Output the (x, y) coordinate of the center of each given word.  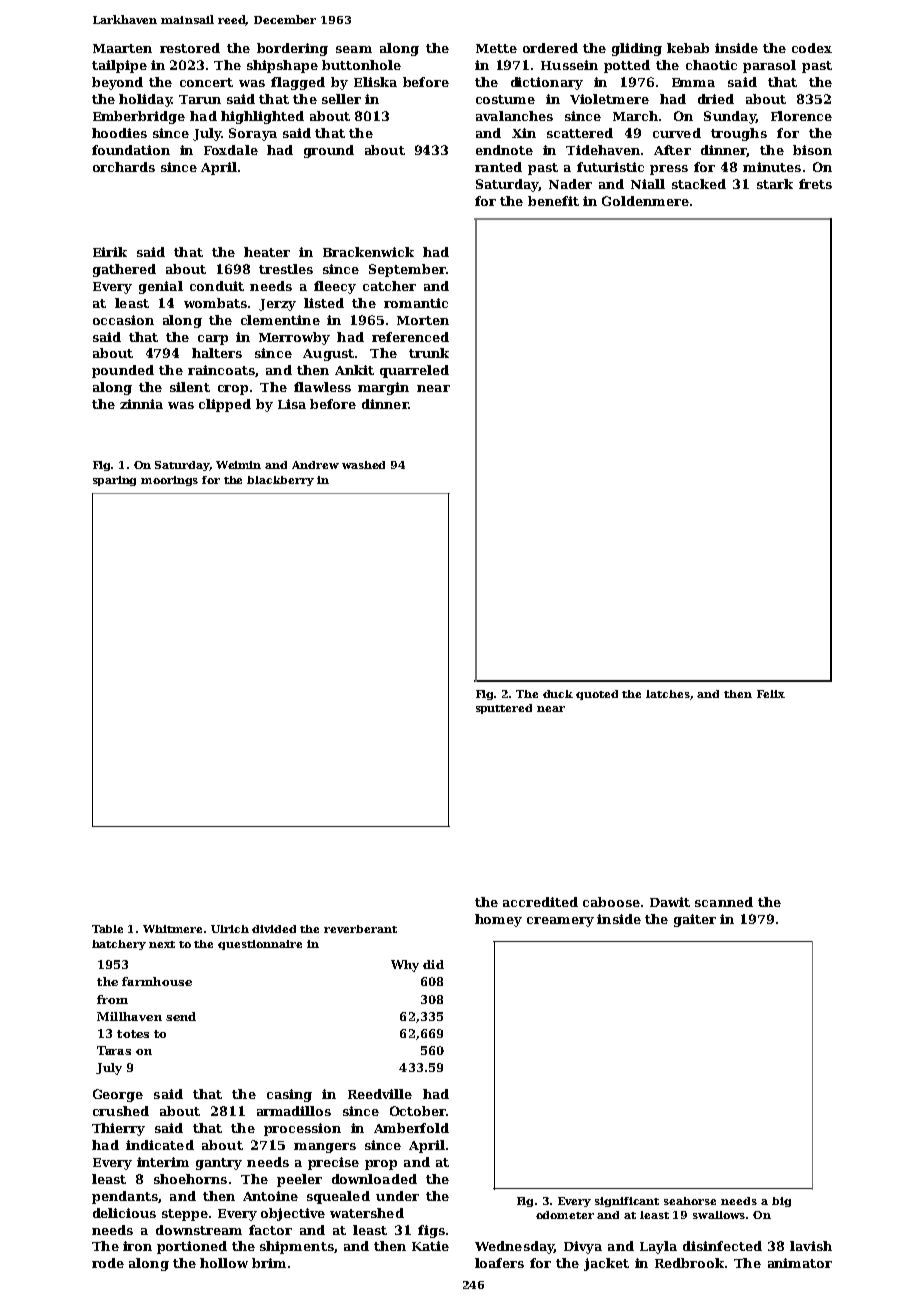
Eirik (110, 252)
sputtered (504, 709)
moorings (169, 481)
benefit (553, 201)
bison (812, 150)
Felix (771, 694)
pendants (125, 1197)
